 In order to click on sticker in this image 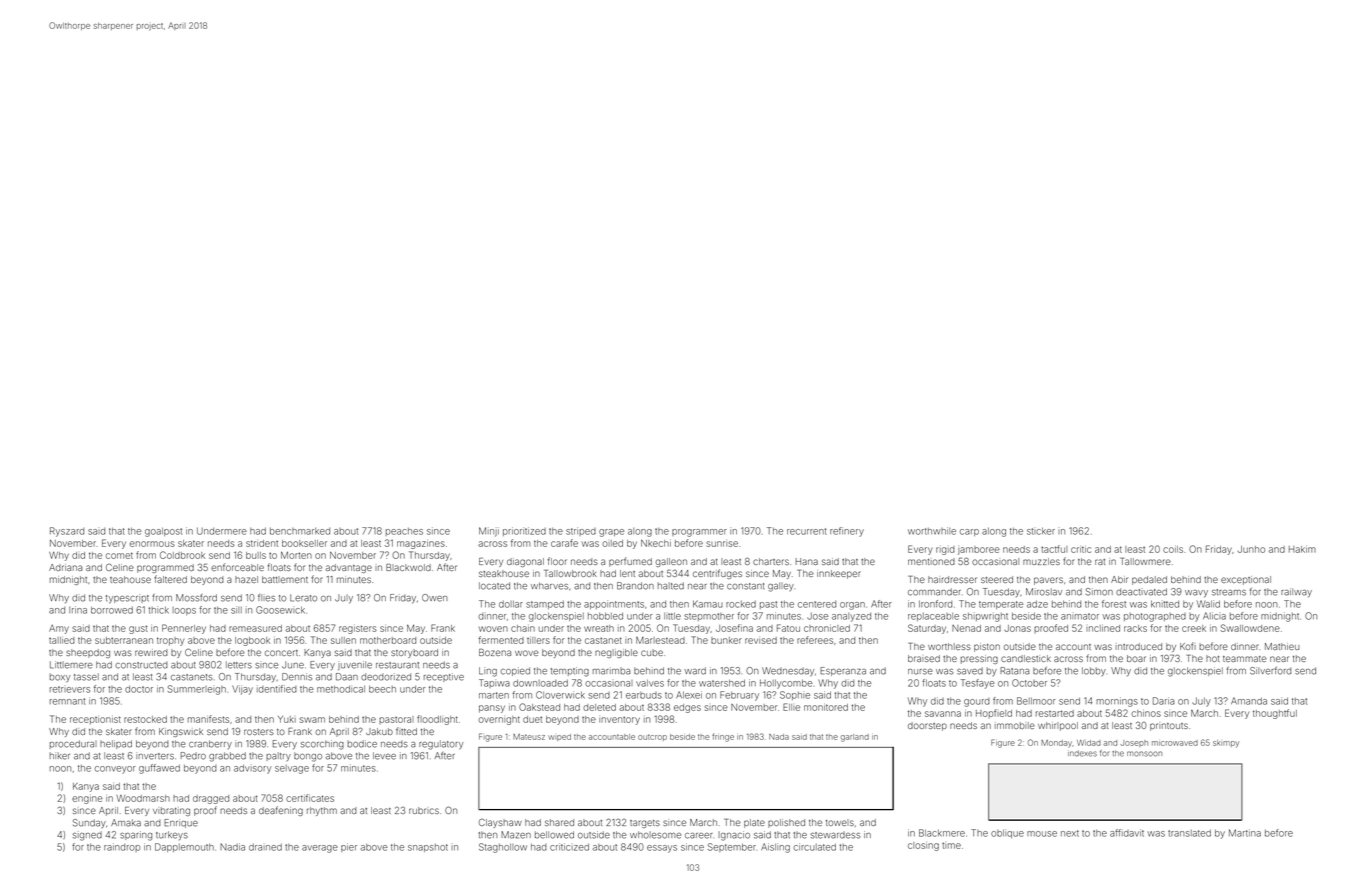, I will do `click(1041, 531)`.
